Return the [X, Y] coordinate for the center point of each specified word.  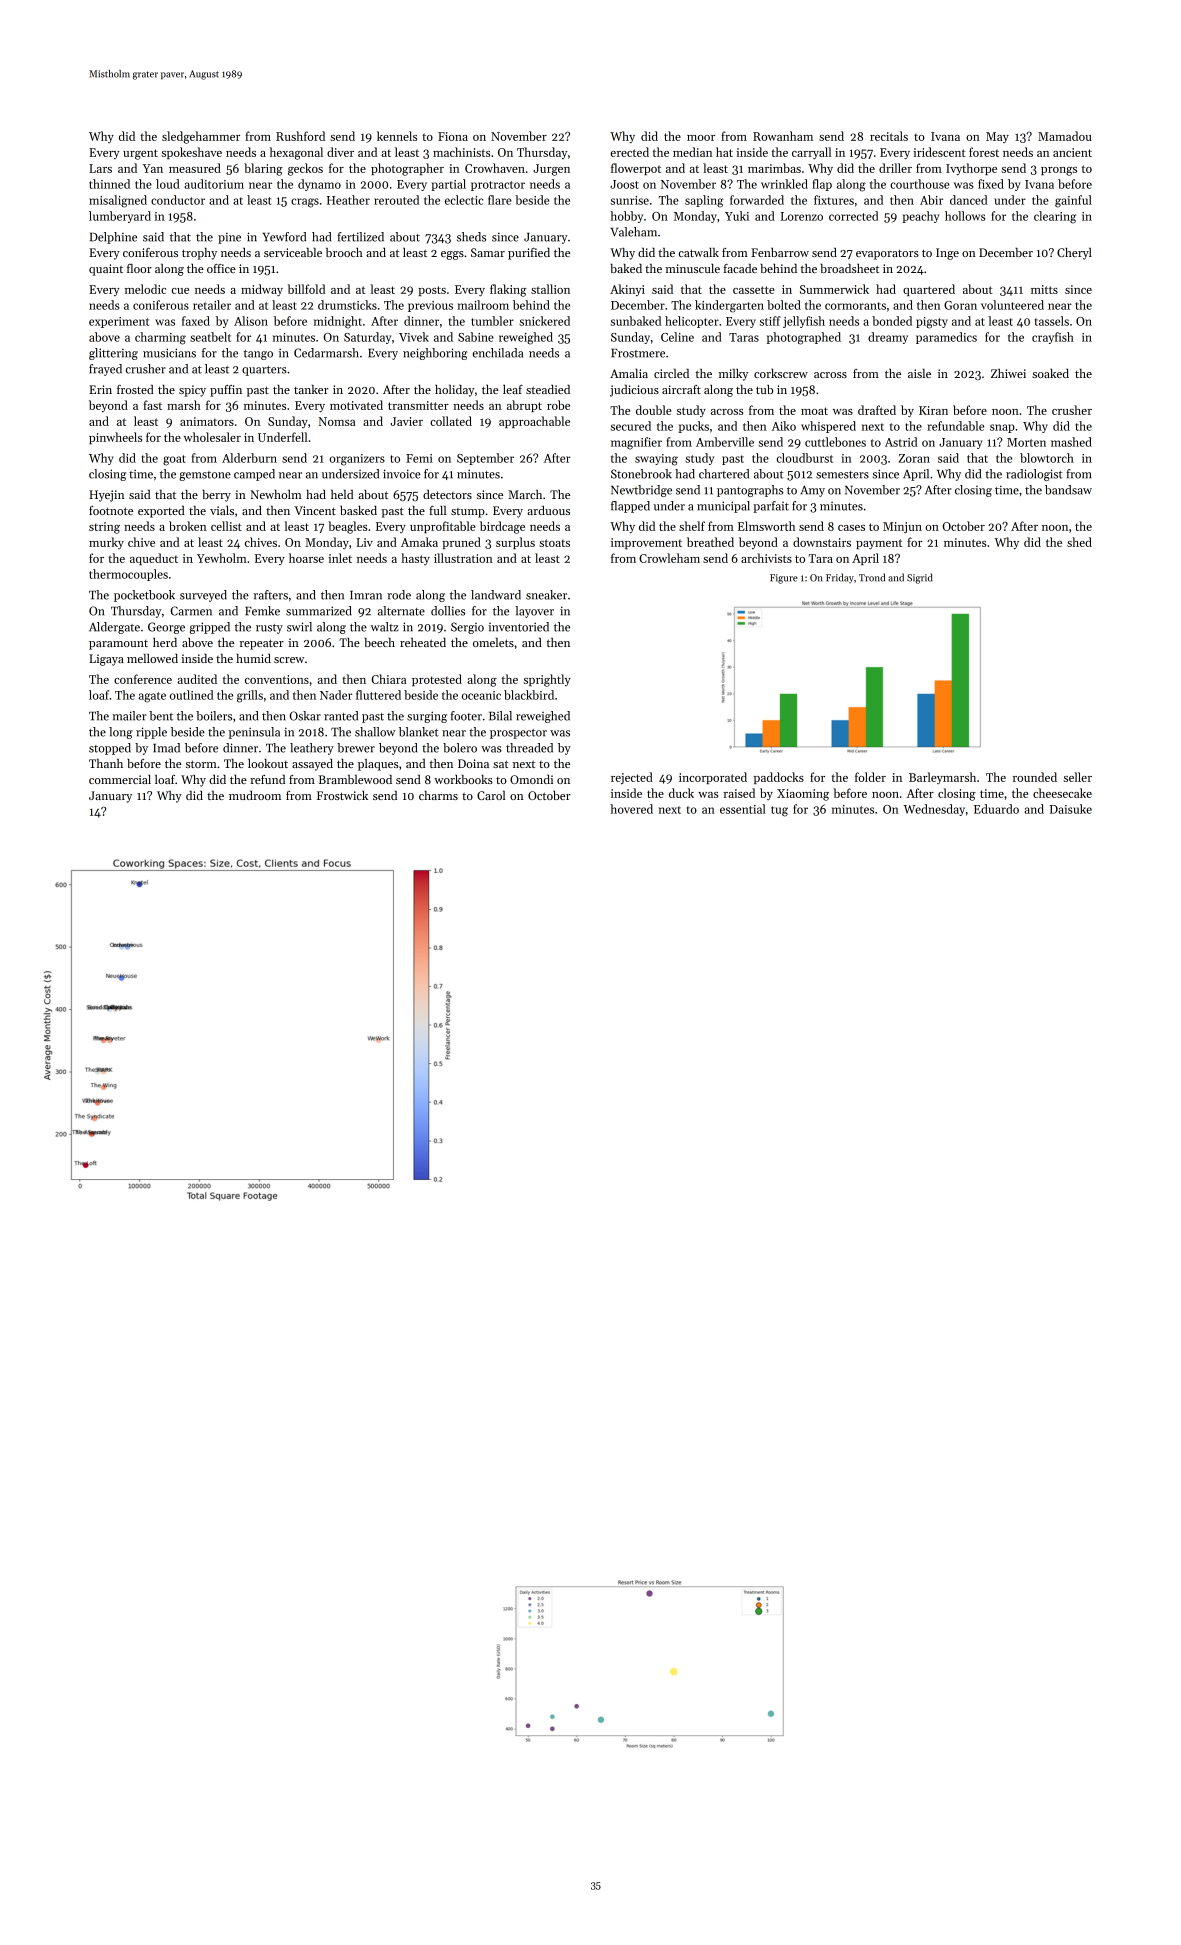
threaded [529, 748]
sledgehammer [201, 137]
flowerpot [636, 169]
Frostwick [342, 795]
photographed [804, 338]
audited [197, 679]
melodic [145, 289]
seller [1078, 777]
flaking [508, 290]
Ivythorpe [971, 169]
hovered [631, 809]
